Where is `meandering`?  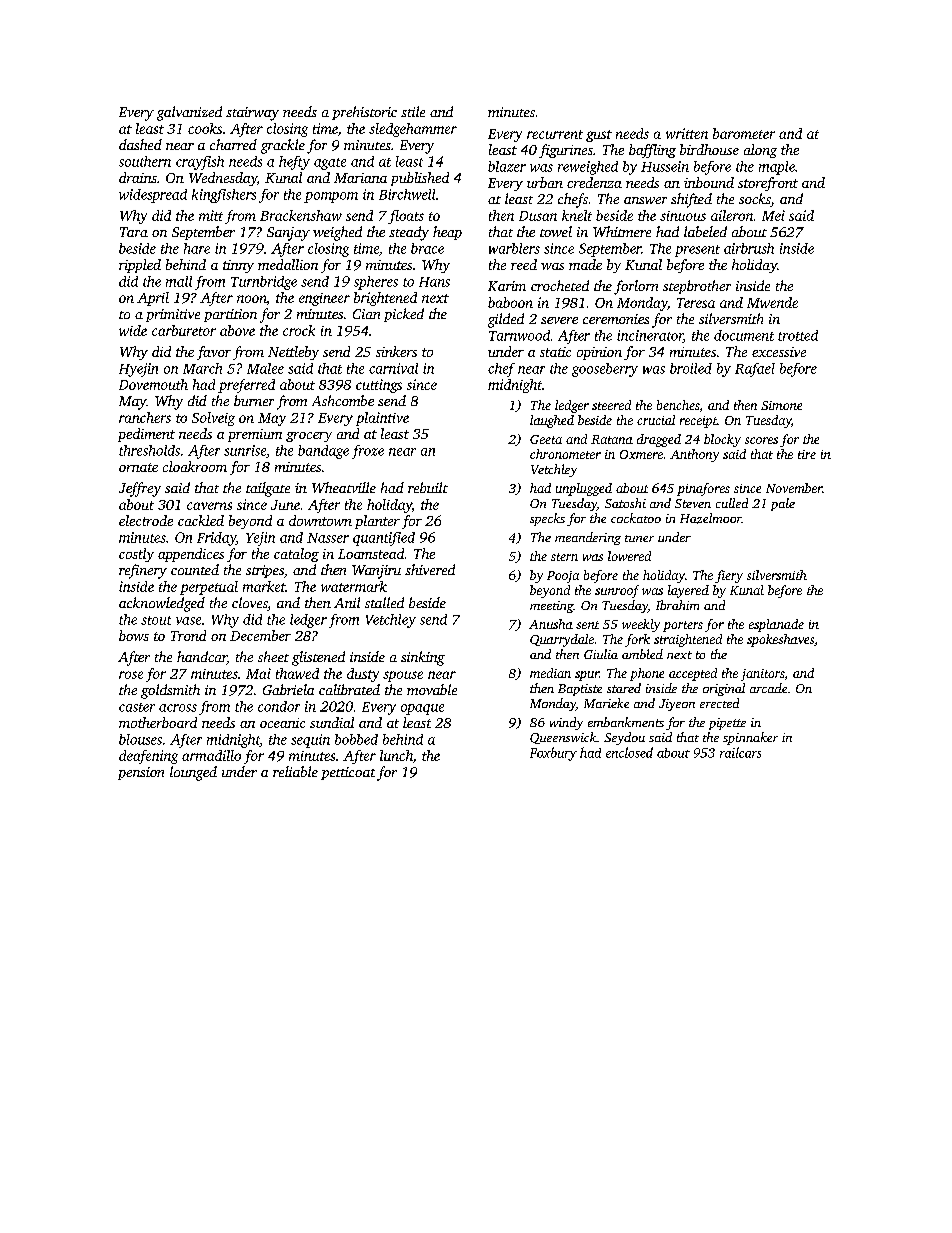
meandering is located at coordinates (588, 538).
